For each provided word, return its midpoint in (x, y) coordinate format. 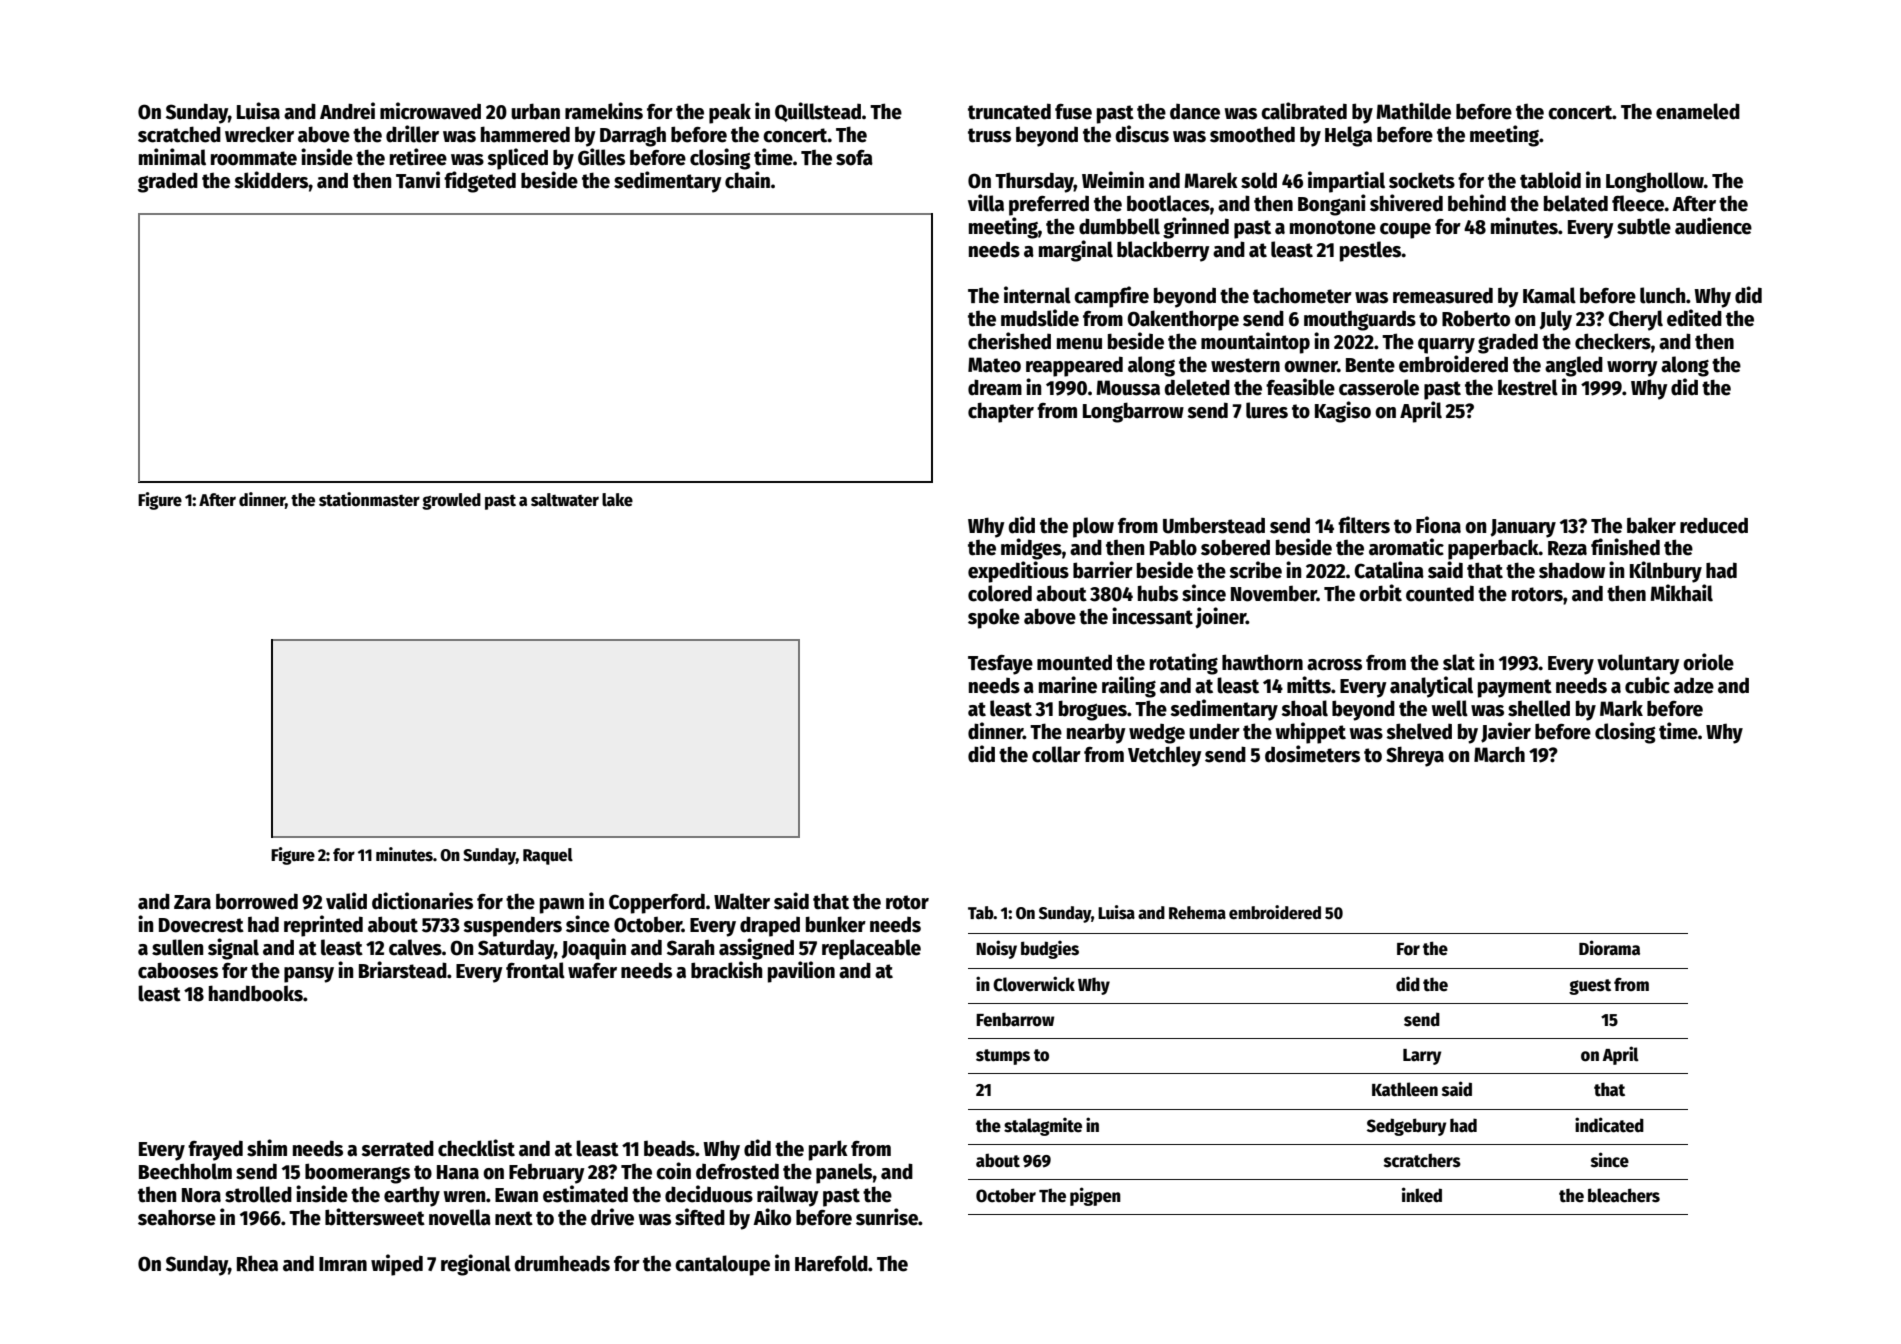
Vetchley (1165, 756)
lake (617, 500)
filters (1364, 525)
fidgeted (480, 182)
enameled (1698, 111)
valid (346, 901)
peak (730, 113)
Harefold (831, 1263)
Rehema (1197, 913)
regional (476, 1265)
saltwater (565, 500)
